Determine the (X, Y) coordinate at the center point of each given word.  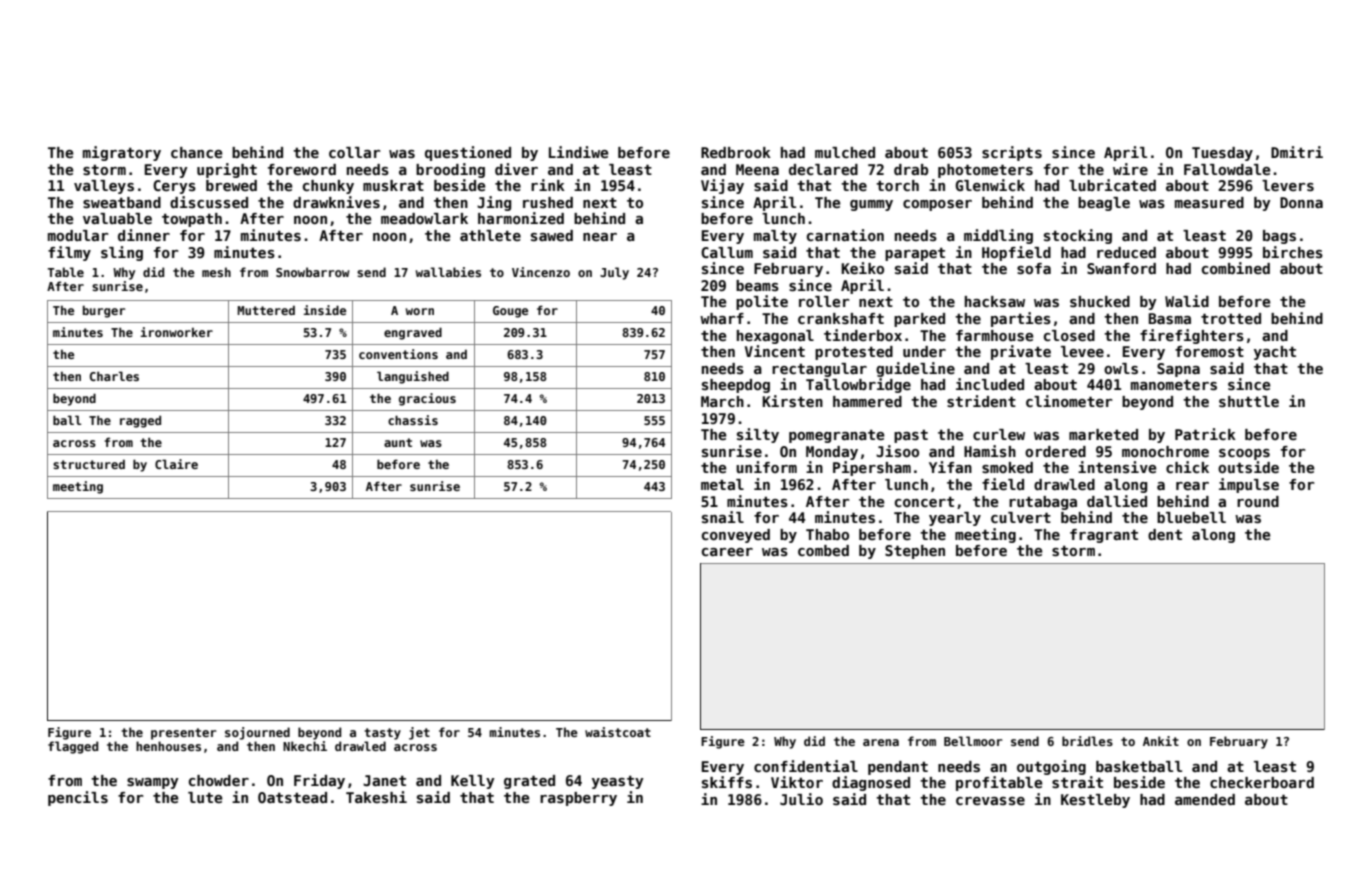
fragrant (1104, 536)
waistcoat (618, 732)
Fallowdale (1227, 169)
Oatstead (292, 797)
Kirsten (792, 401)
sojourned (257, 733)
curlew (999, 434)
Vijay (722, 186)
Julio (801, 799)
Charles (114, 376)
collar (355, 152)
